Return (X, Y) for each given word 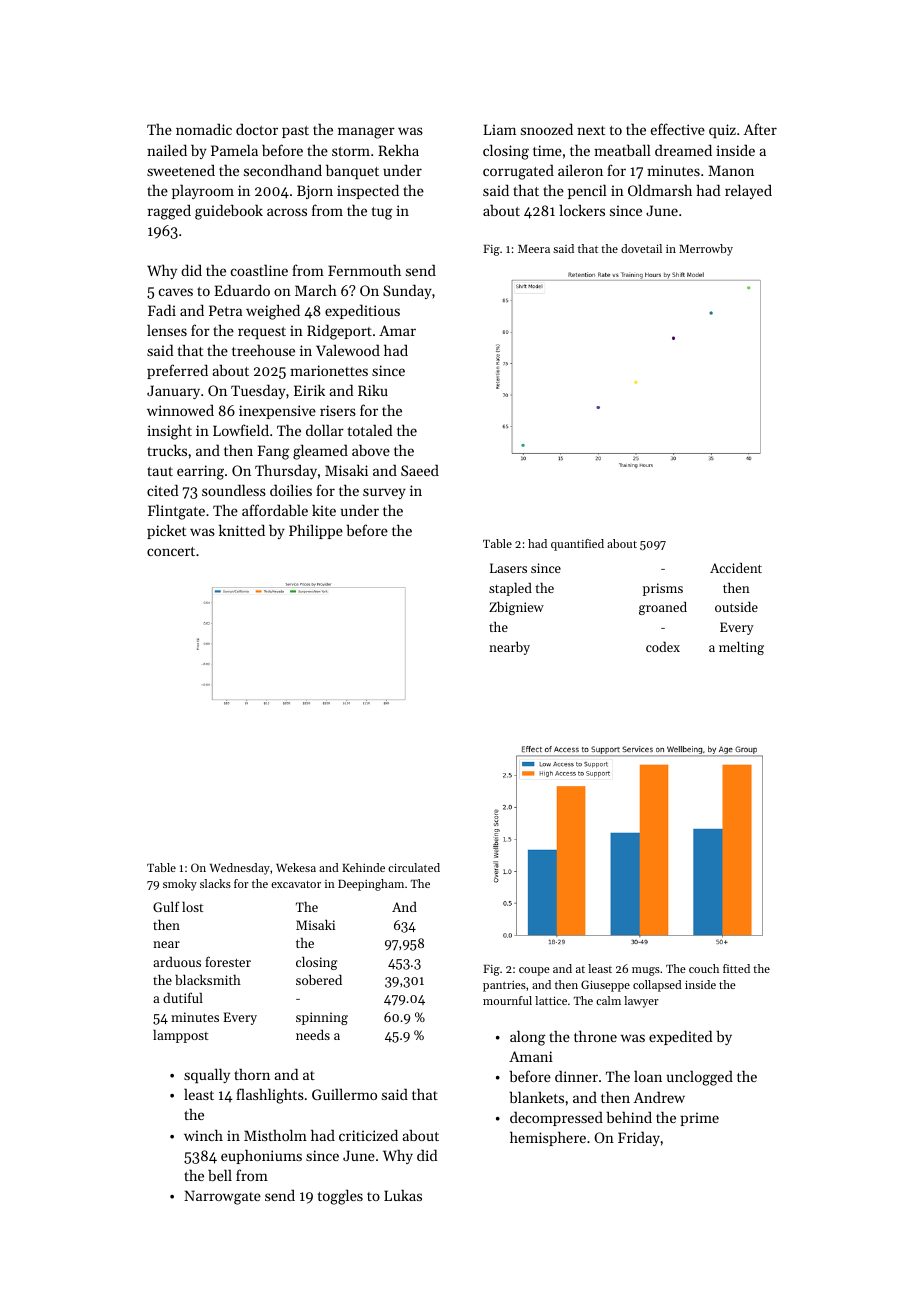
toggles (340, 1197)
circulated (414, 867)
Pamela (234, 150)
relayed (748, 191)
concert (171, 551)
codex (663, 647)
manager (366, 133)
